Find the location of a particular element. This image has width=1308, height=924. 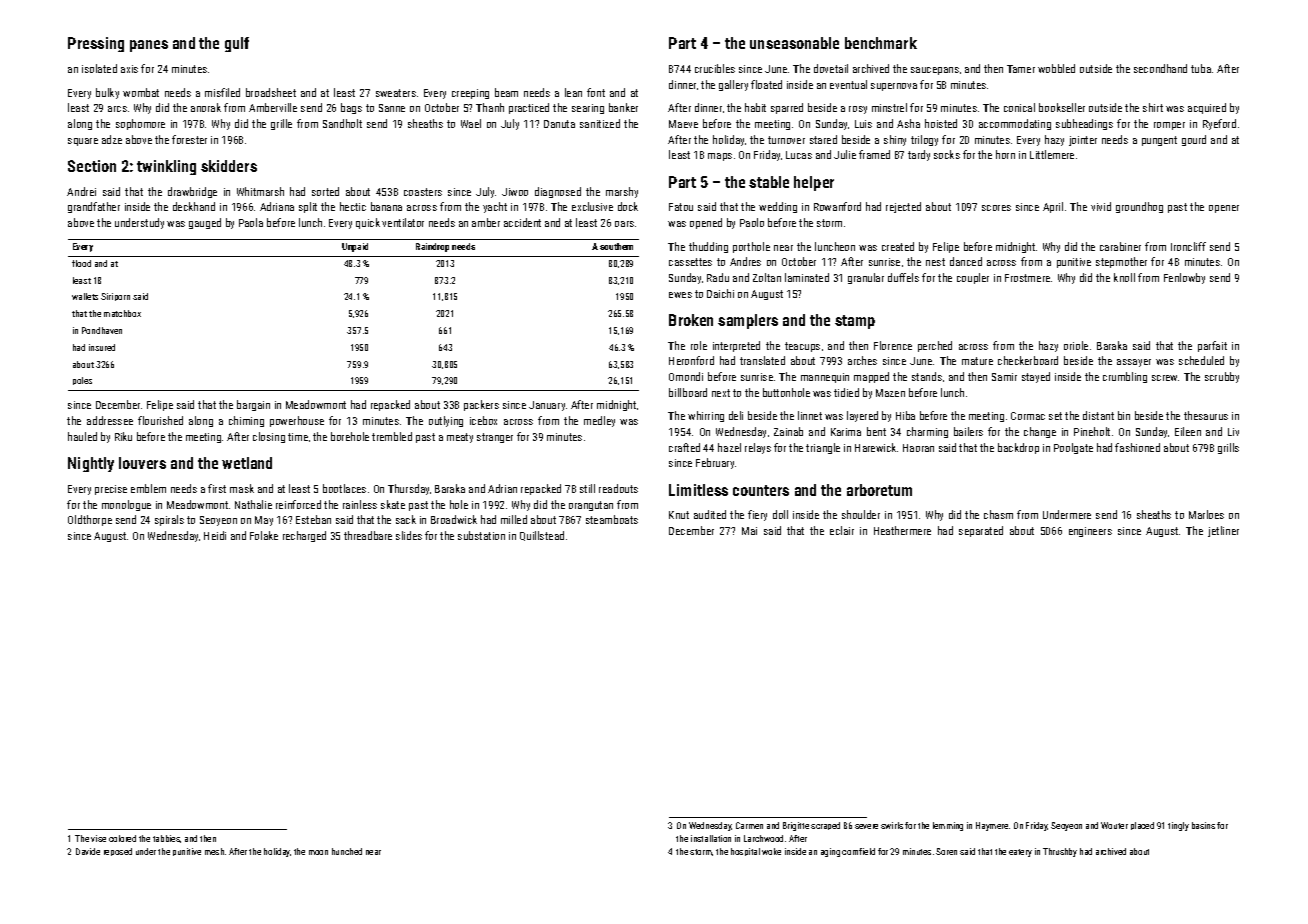

shirt is located at coordinates (1153, 107).
